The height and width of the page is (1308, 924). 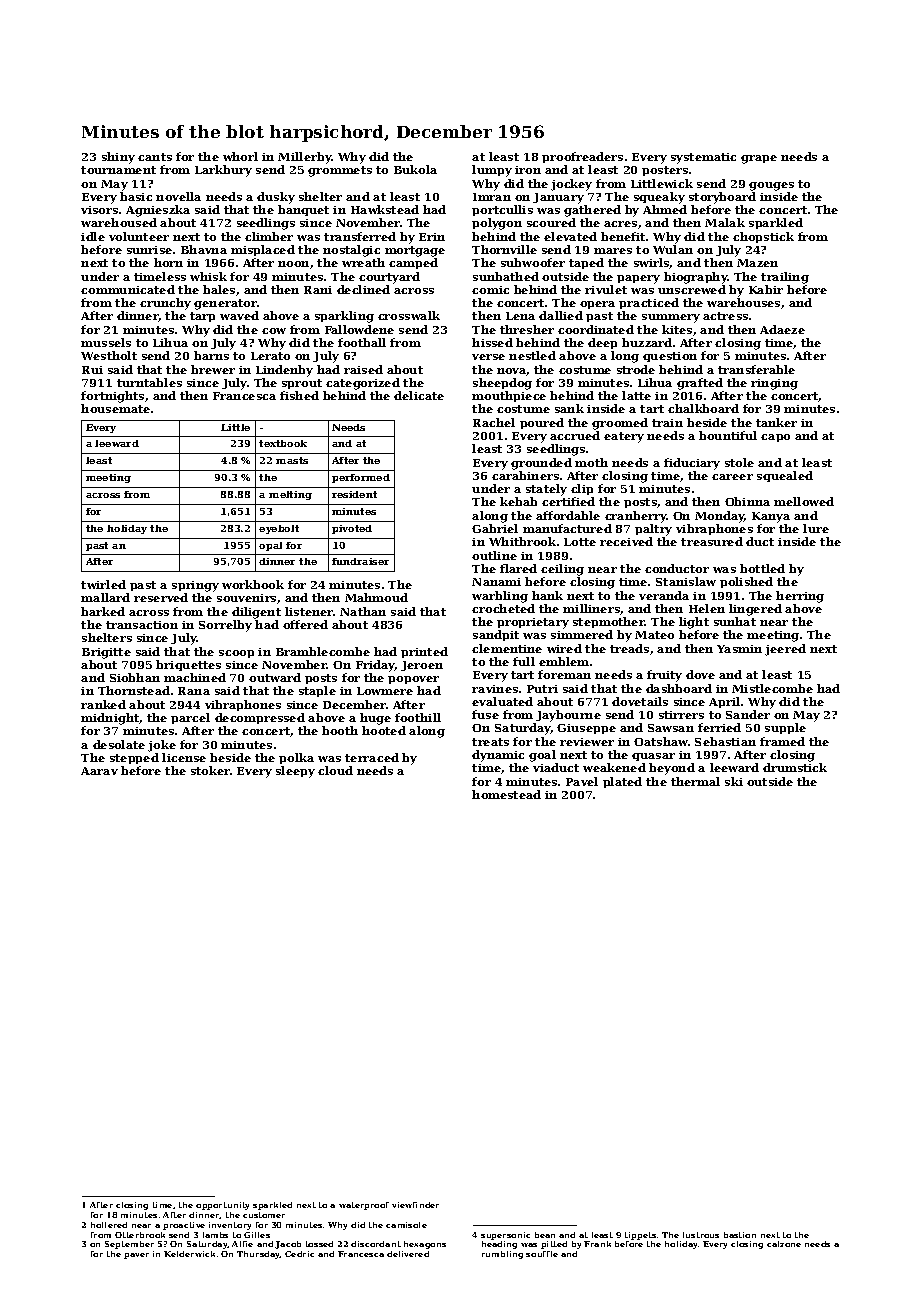 What do you see at coordinates (695, 781) in the page?
I see `thermal` at bounding box center [695, 781].
